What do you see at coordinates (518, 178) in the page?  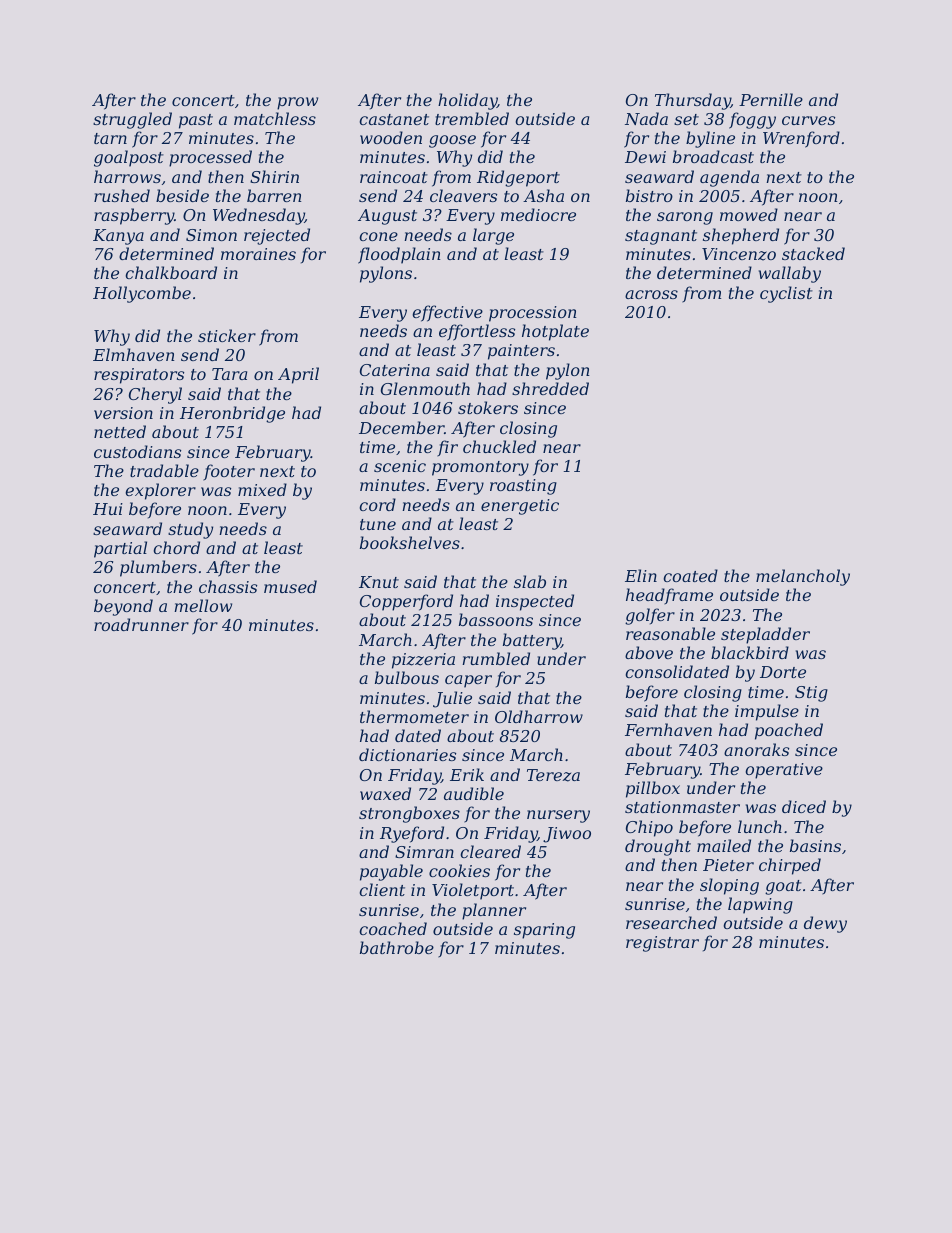 I see `Ridgeport` at bounding box center [518, 178].
